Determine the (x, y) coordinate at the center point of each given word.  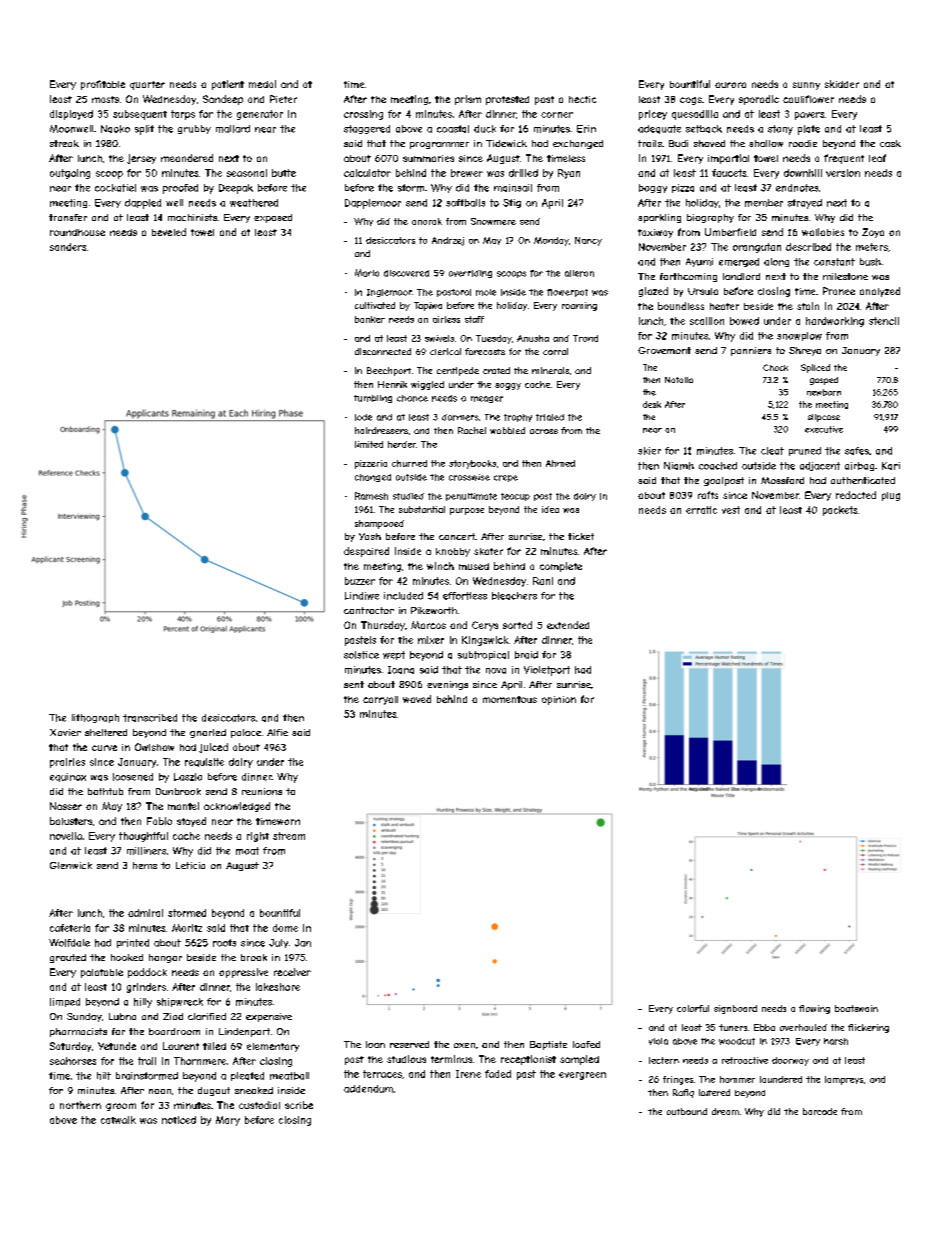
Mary (228, 1121)
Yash (370, 536)
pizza (683, 188)
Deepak (236, 189)
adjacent (820, 466)
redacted (856, 495)
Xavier (65, 732)
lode (363, 417)
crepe (506, 478)
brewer (467, 173)
